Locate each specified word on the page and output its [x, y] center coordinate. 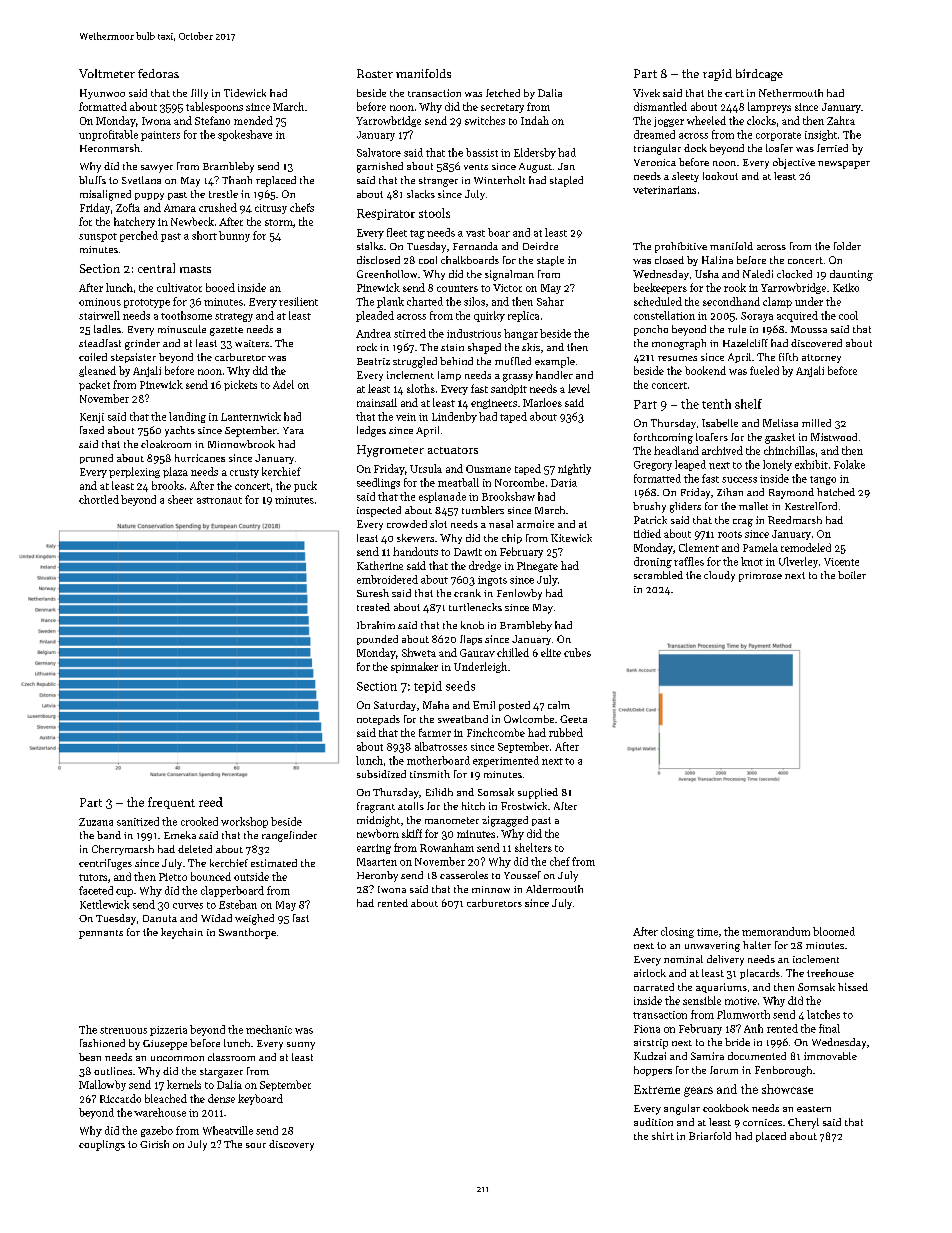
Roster [375, 73]
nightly [574, 469]
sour [256, 1145]
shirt [663, 1136]
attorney [821, 358]
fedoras [158, 73]
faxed [92, 430]
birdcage [759, 75]
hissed [853, 987]
